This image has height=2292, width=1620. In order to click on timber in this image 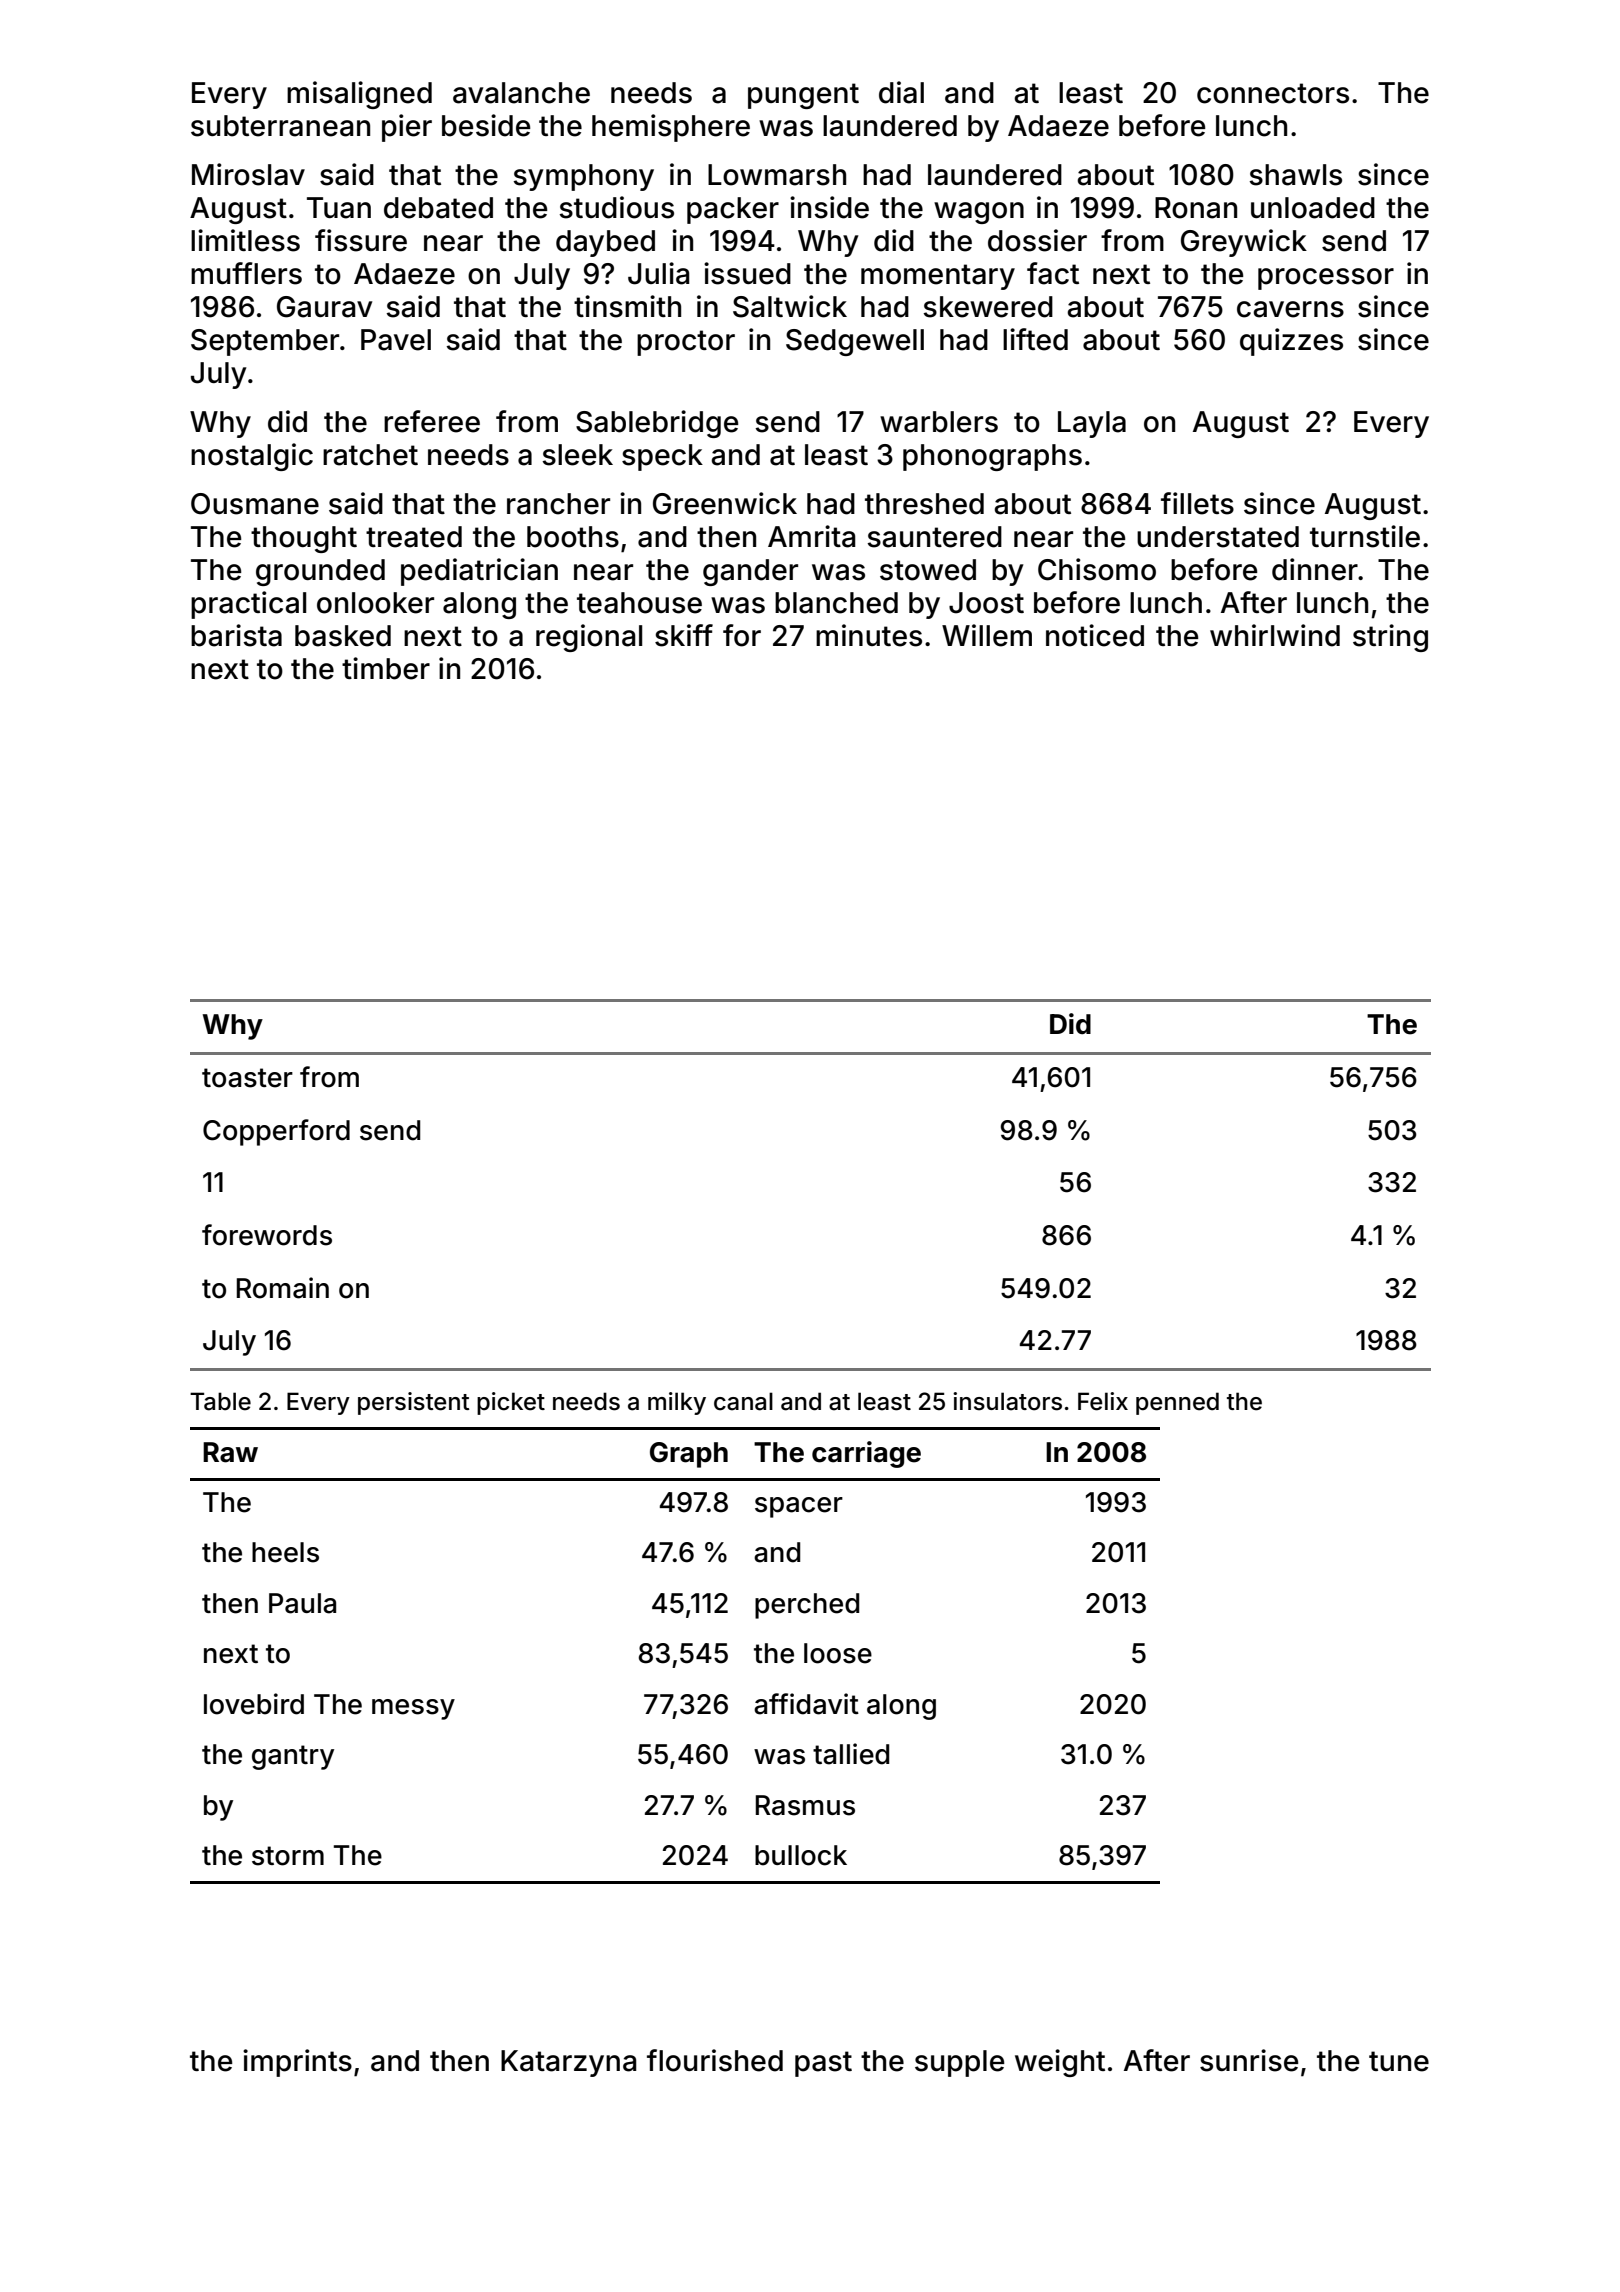, I will do `click(386, 668)`.
